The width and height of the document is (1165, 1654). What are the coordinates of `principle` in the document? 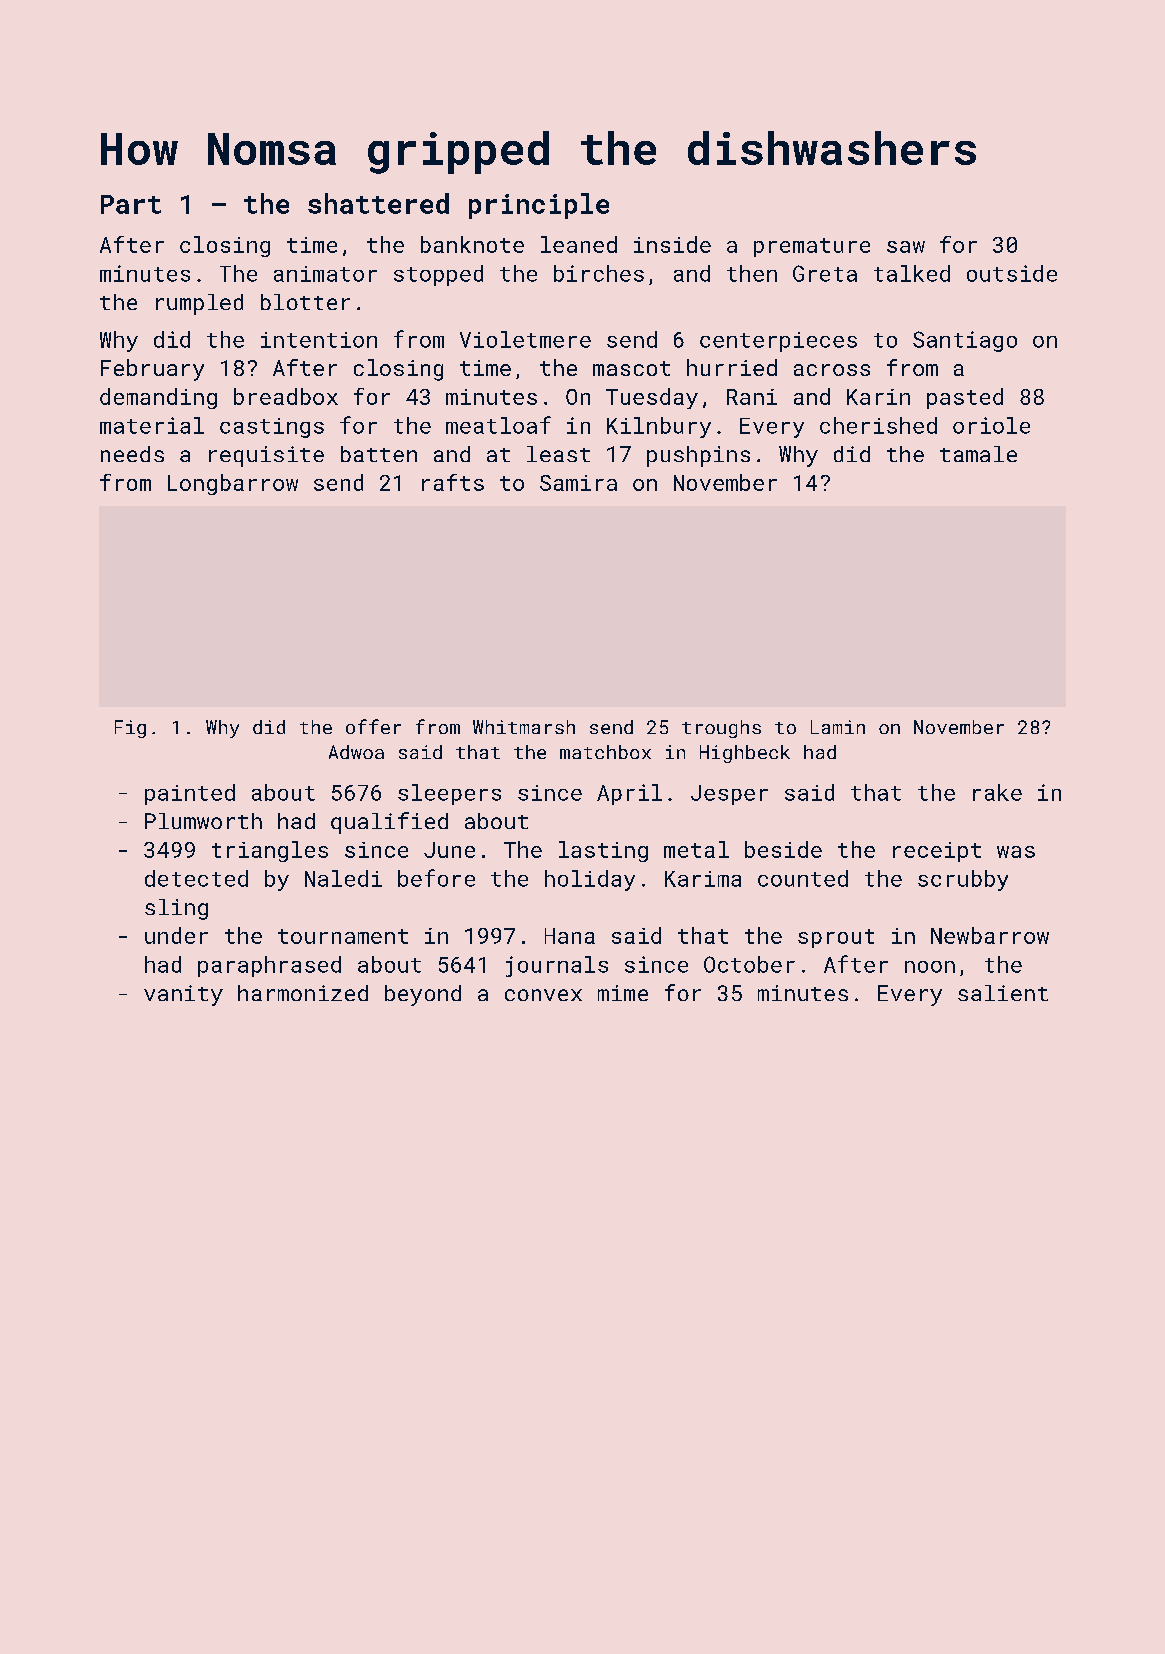 It's located at (539, 206).
